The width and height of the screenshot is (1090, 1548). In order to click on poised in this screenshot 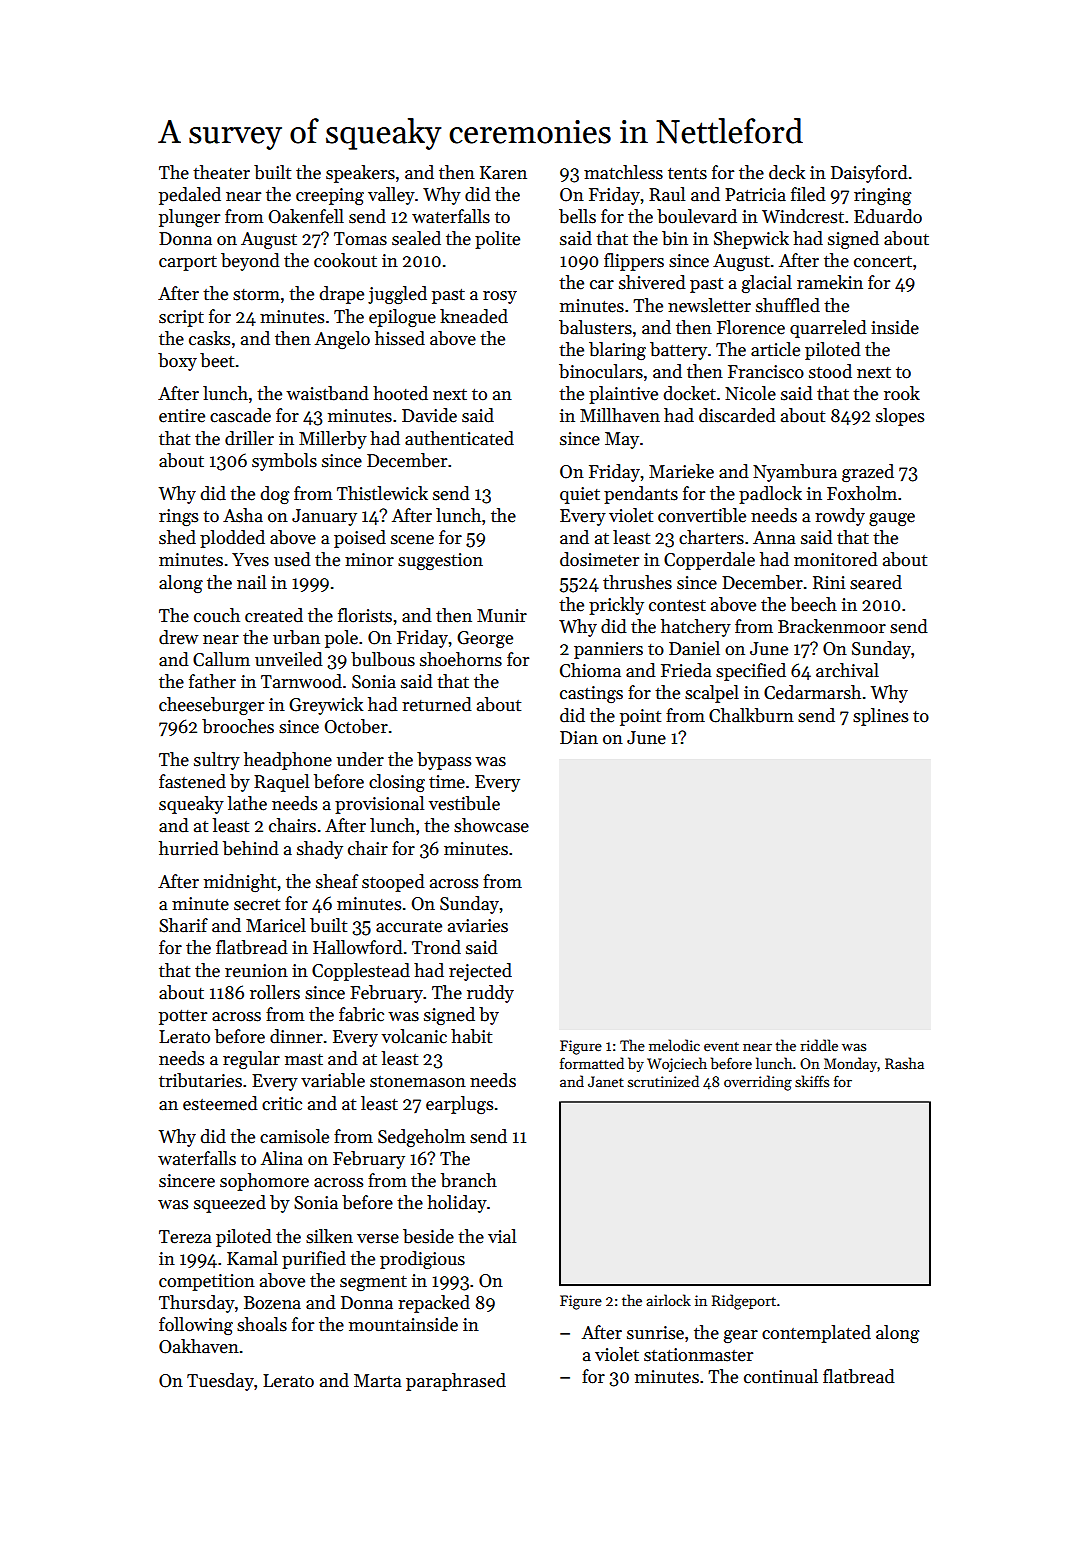, I will do `click(360, 539)`.
